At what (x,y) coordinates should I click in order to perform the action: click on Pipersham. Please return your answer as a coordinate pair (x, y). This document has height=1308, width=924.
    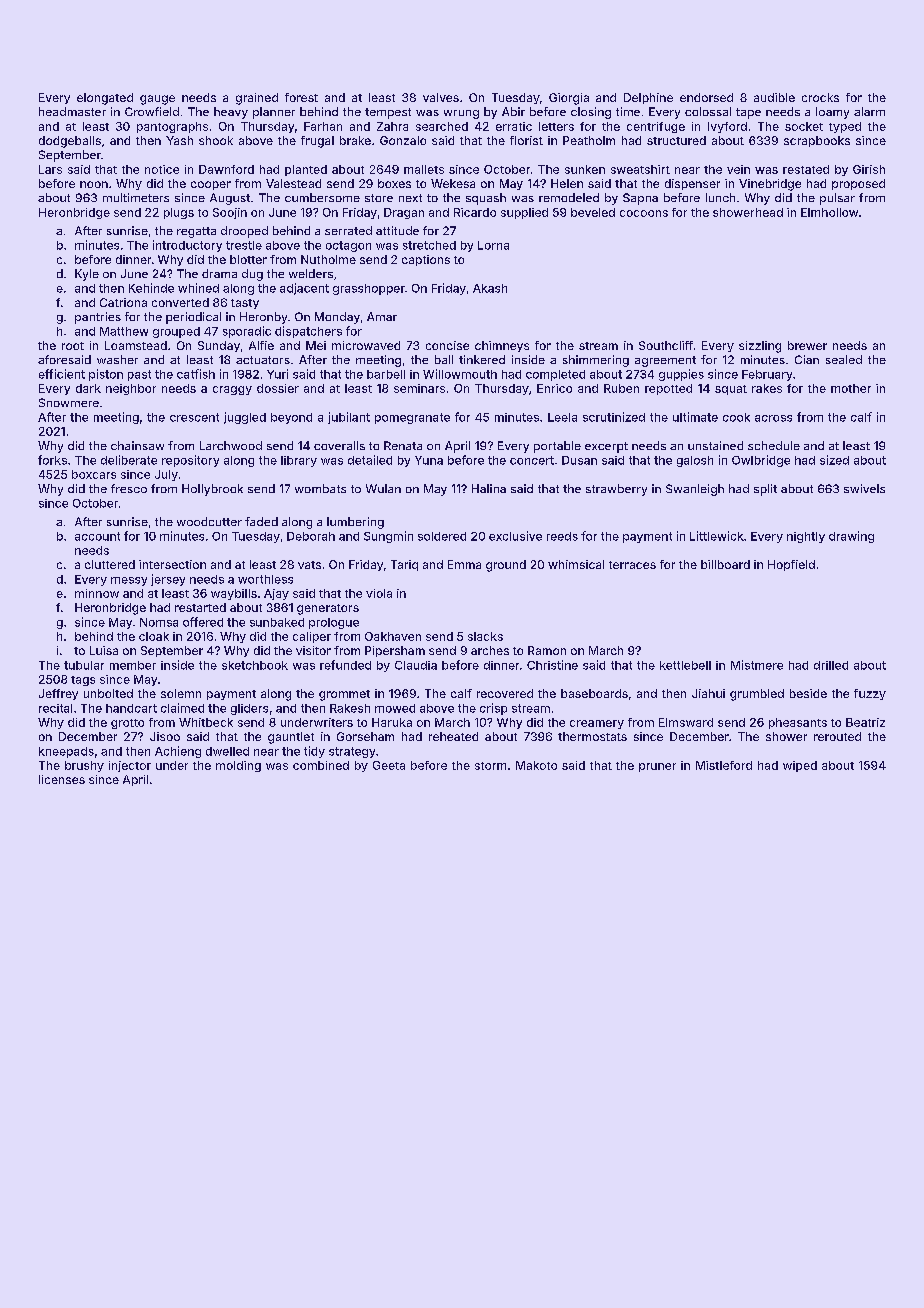
    Looking at the image, I should click on (395, 651).
